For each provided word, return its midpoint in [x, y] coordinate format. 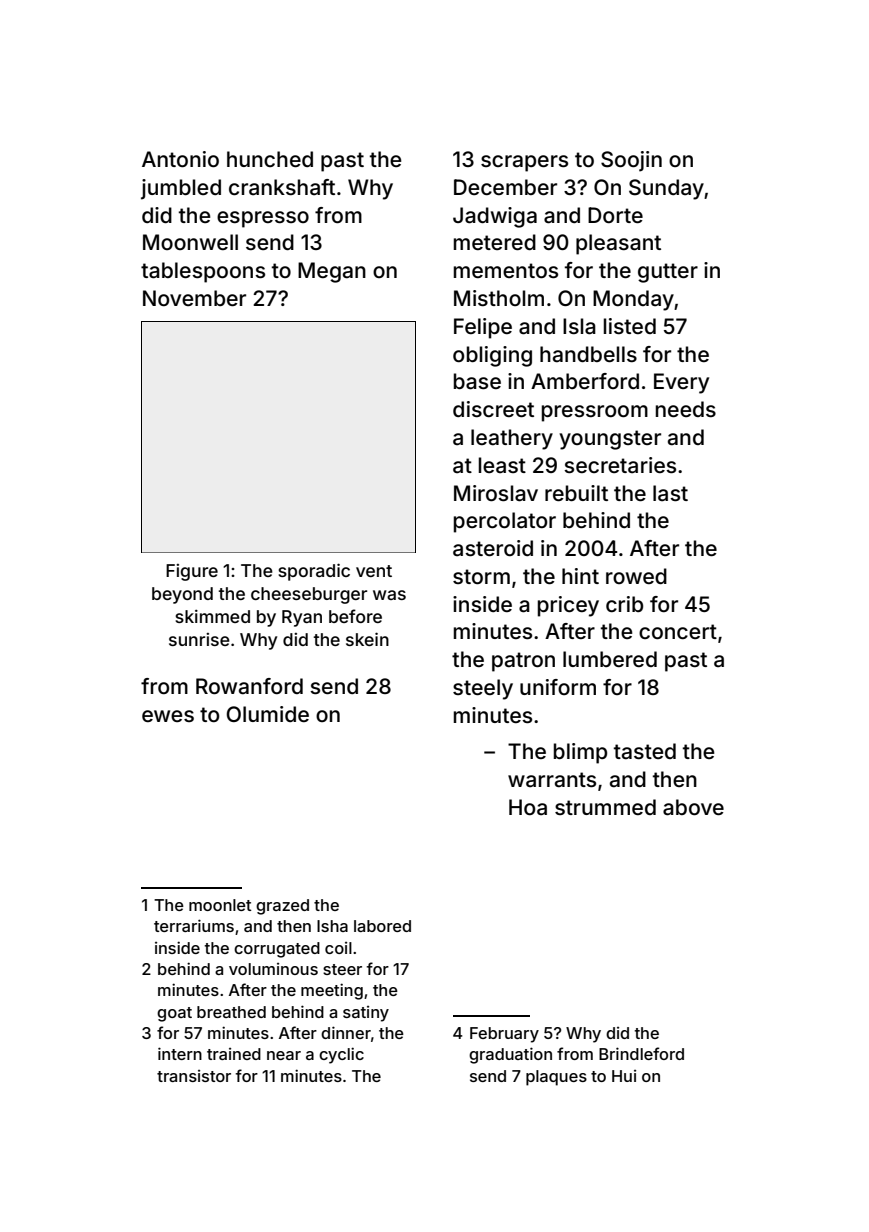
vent [374, 571]
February [504, 1035]
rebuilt [576, 493]
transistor [194, 1076]
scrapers [524, 163]
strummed [605, 807]
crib [624, 604]
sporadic [314, 572]
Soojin [631, 161]
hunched [270, 159]
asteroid [493, 548]
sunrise [199, 639]
